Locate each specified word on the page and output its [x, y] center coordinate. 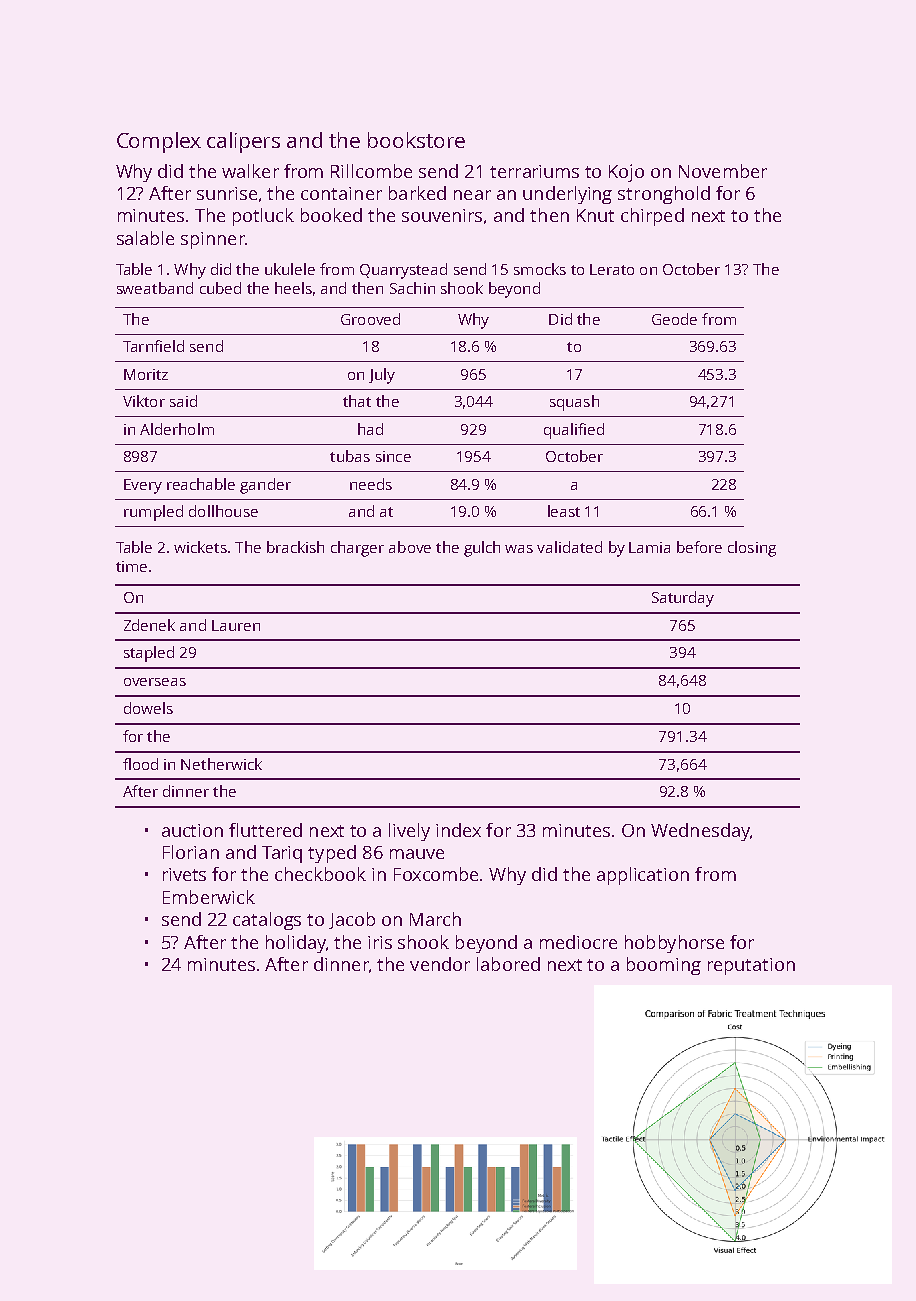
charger [357, 549]
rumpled [153, 513]
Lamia [649, 547]
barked [417, 193]
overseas [155, 682]
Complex [159, 142]
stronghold [664, 195]
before [699, 547]
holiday [296, 944]
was [519, 549]
